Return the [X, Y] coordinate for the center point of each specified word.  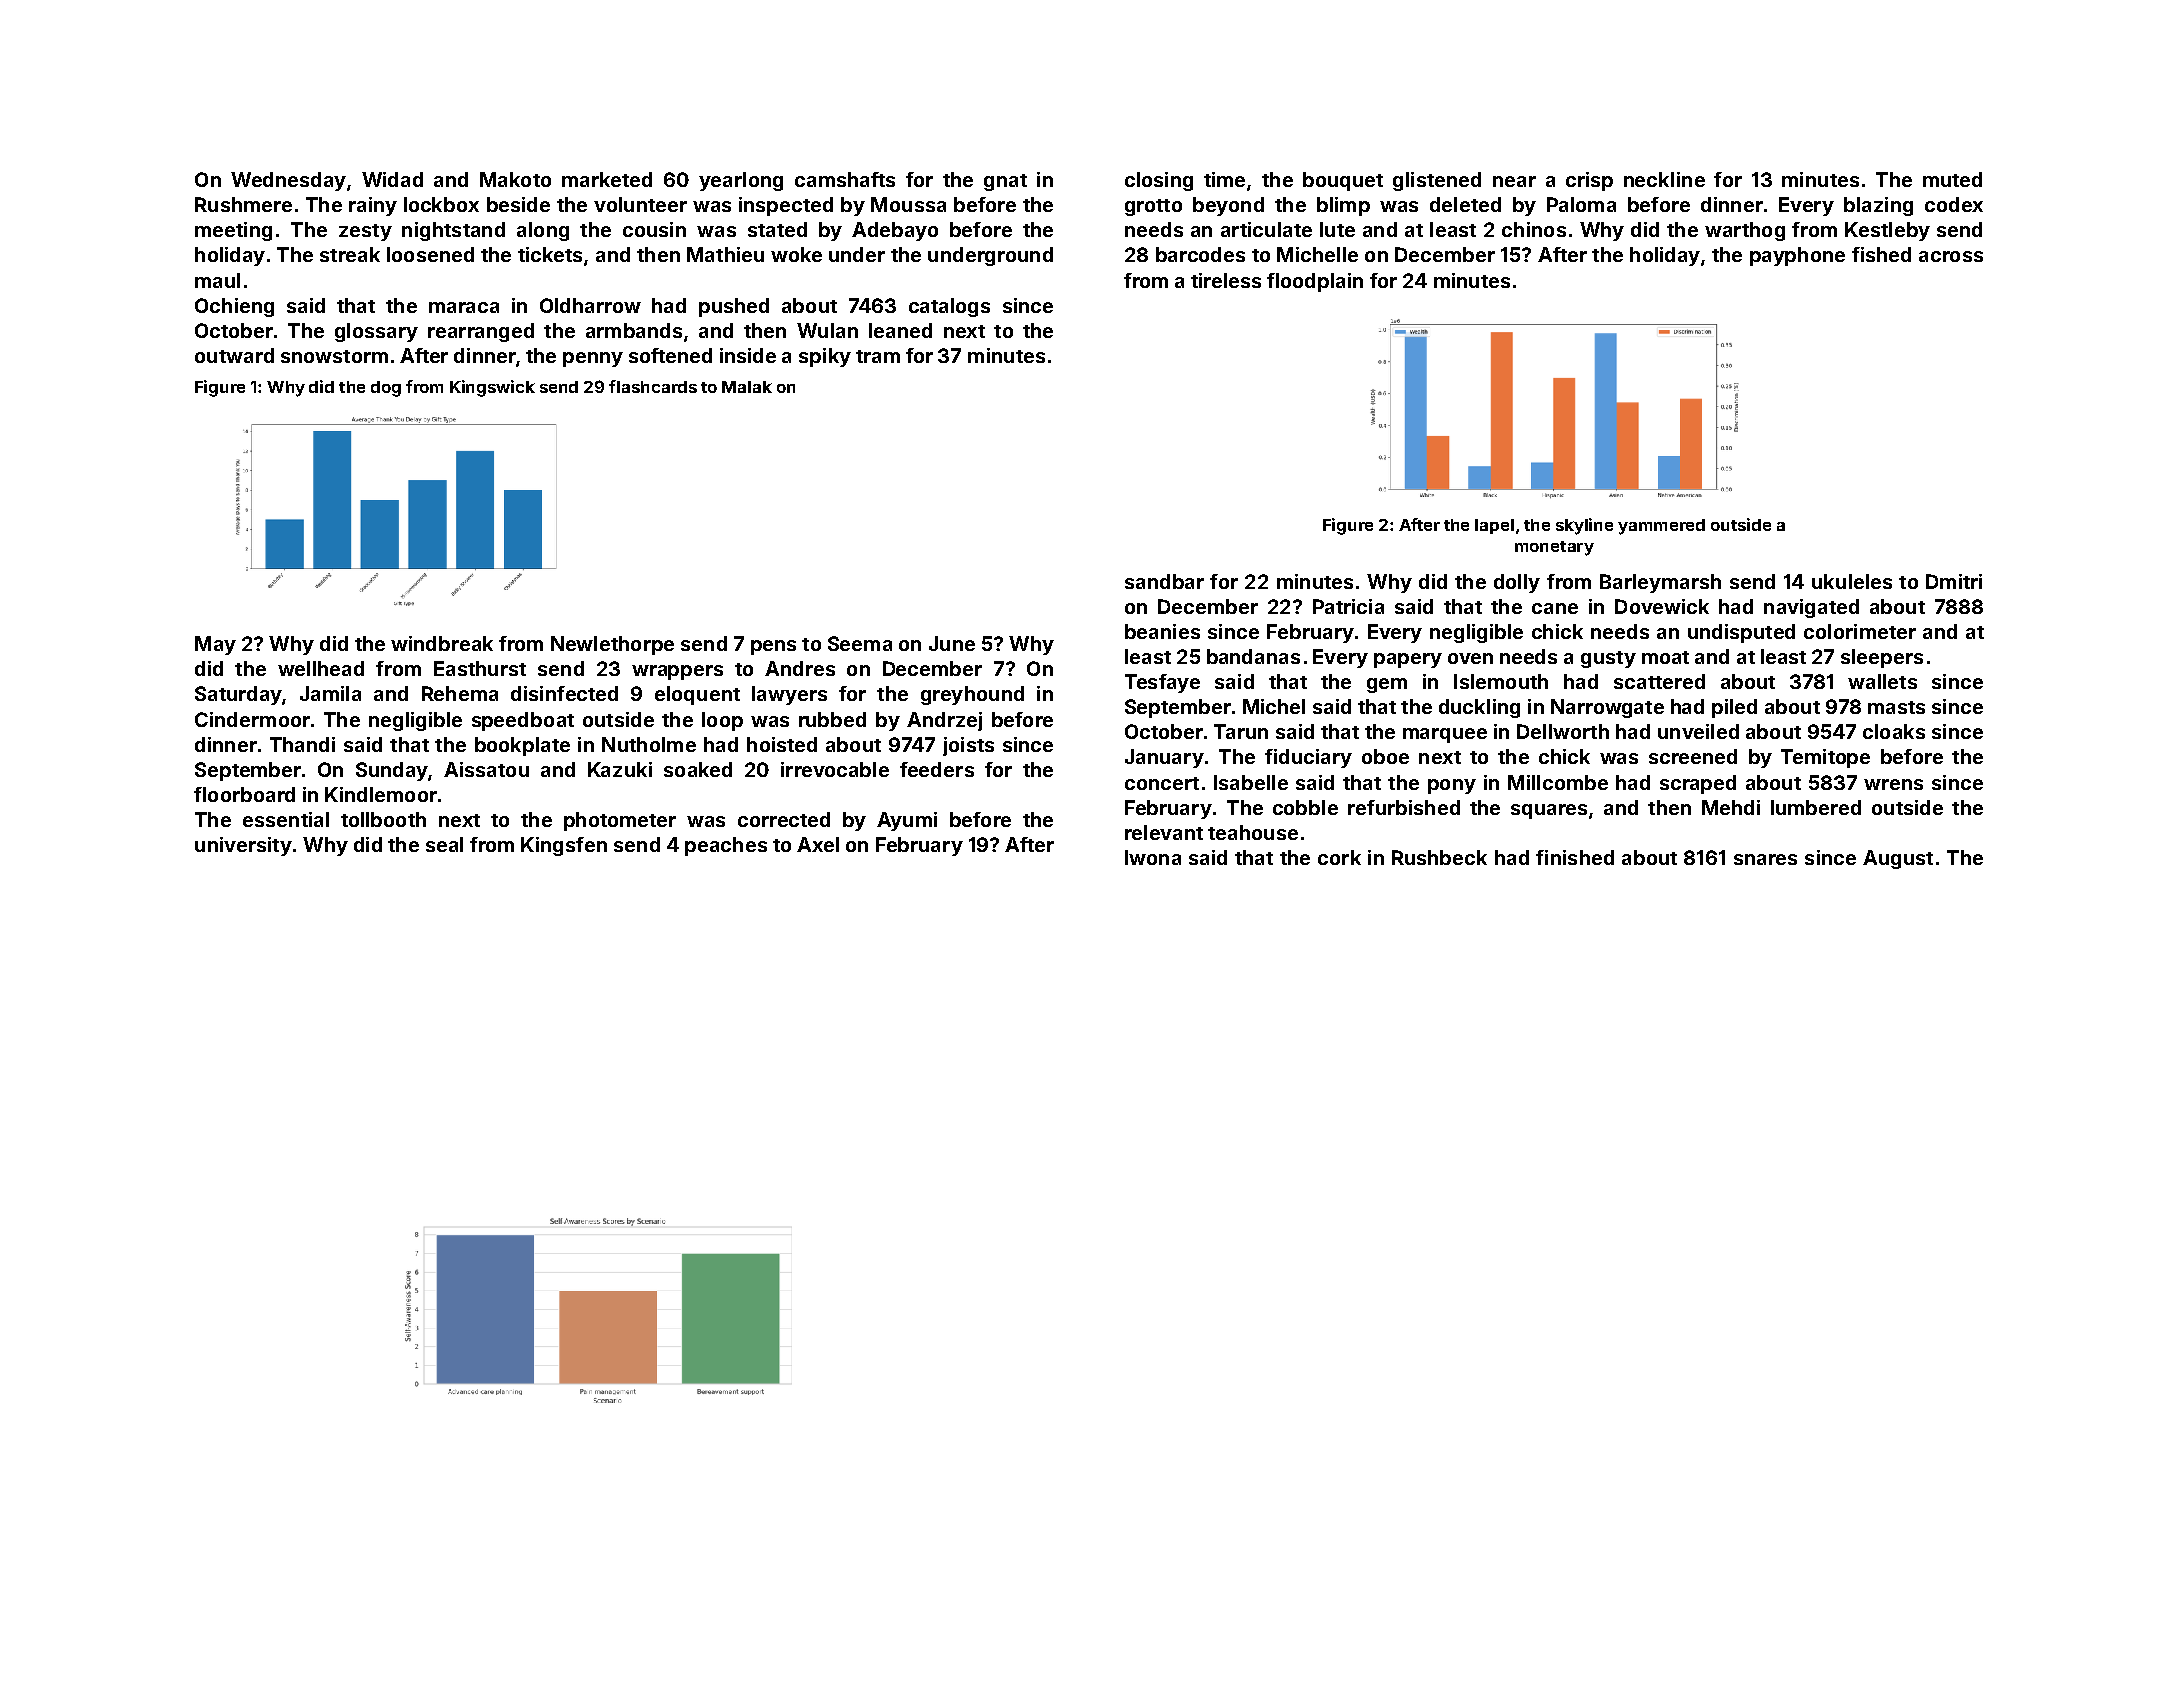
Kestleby [1887, 231]
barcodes [1200, 254]
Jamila [330, 693]
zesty [365, 232]
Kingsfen [564, 846]
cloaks [1894, 731]
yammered [1661, 527]
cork [1339, 857]
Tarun [1241, 731]
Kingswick [492, 388]
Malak [747, 387]
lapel [1494, 526]
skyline [1584, 526]
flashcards [653, 386]
